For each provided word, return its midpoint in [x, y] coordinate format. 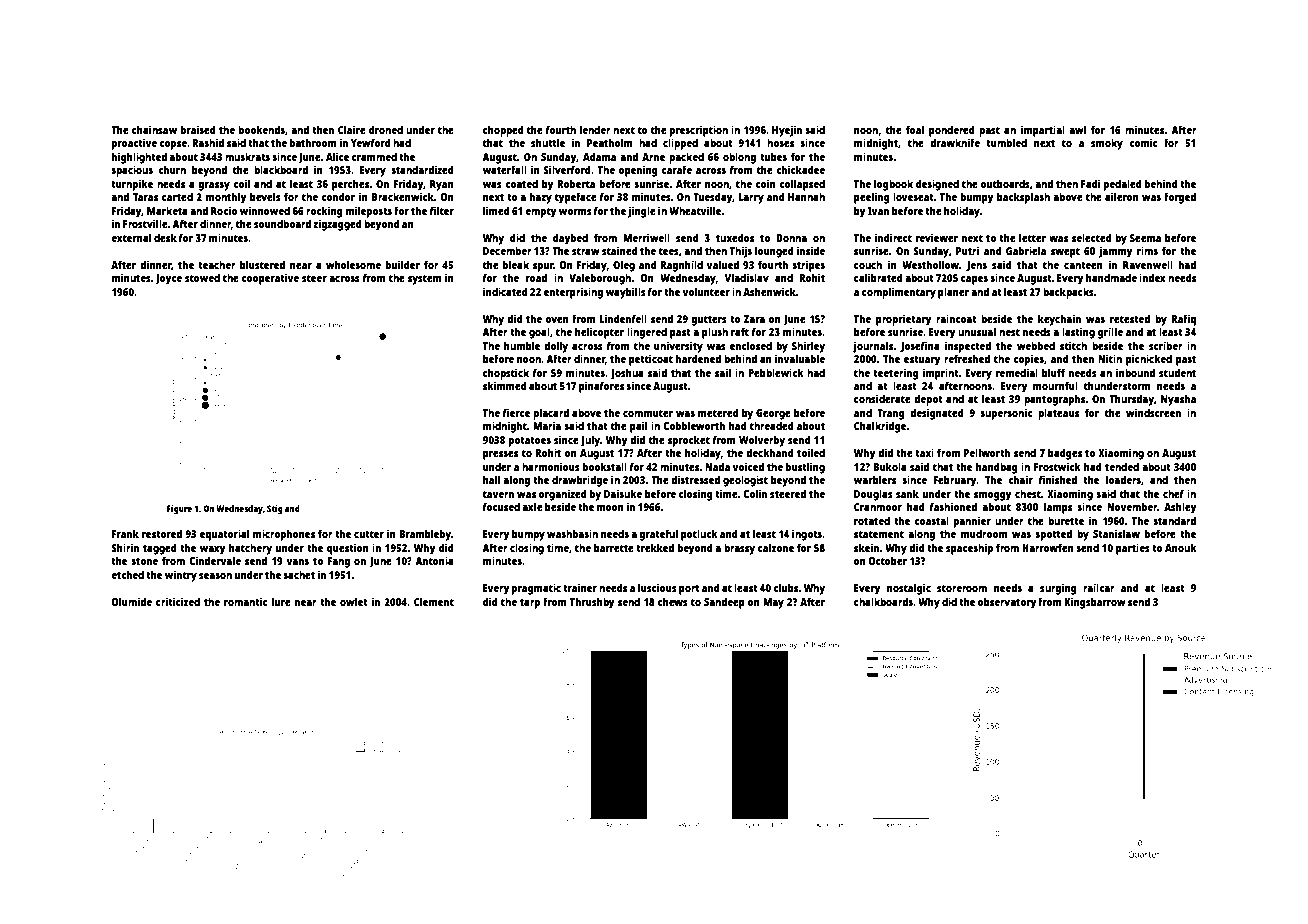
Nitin [1110, 358]
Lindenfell [623, 318]
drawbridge [580, 481]
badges [1065, 454]
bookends [261, 129]
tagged [159, 549]
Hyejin [787, 131]
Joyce [168, 279]
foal [915, 129]
